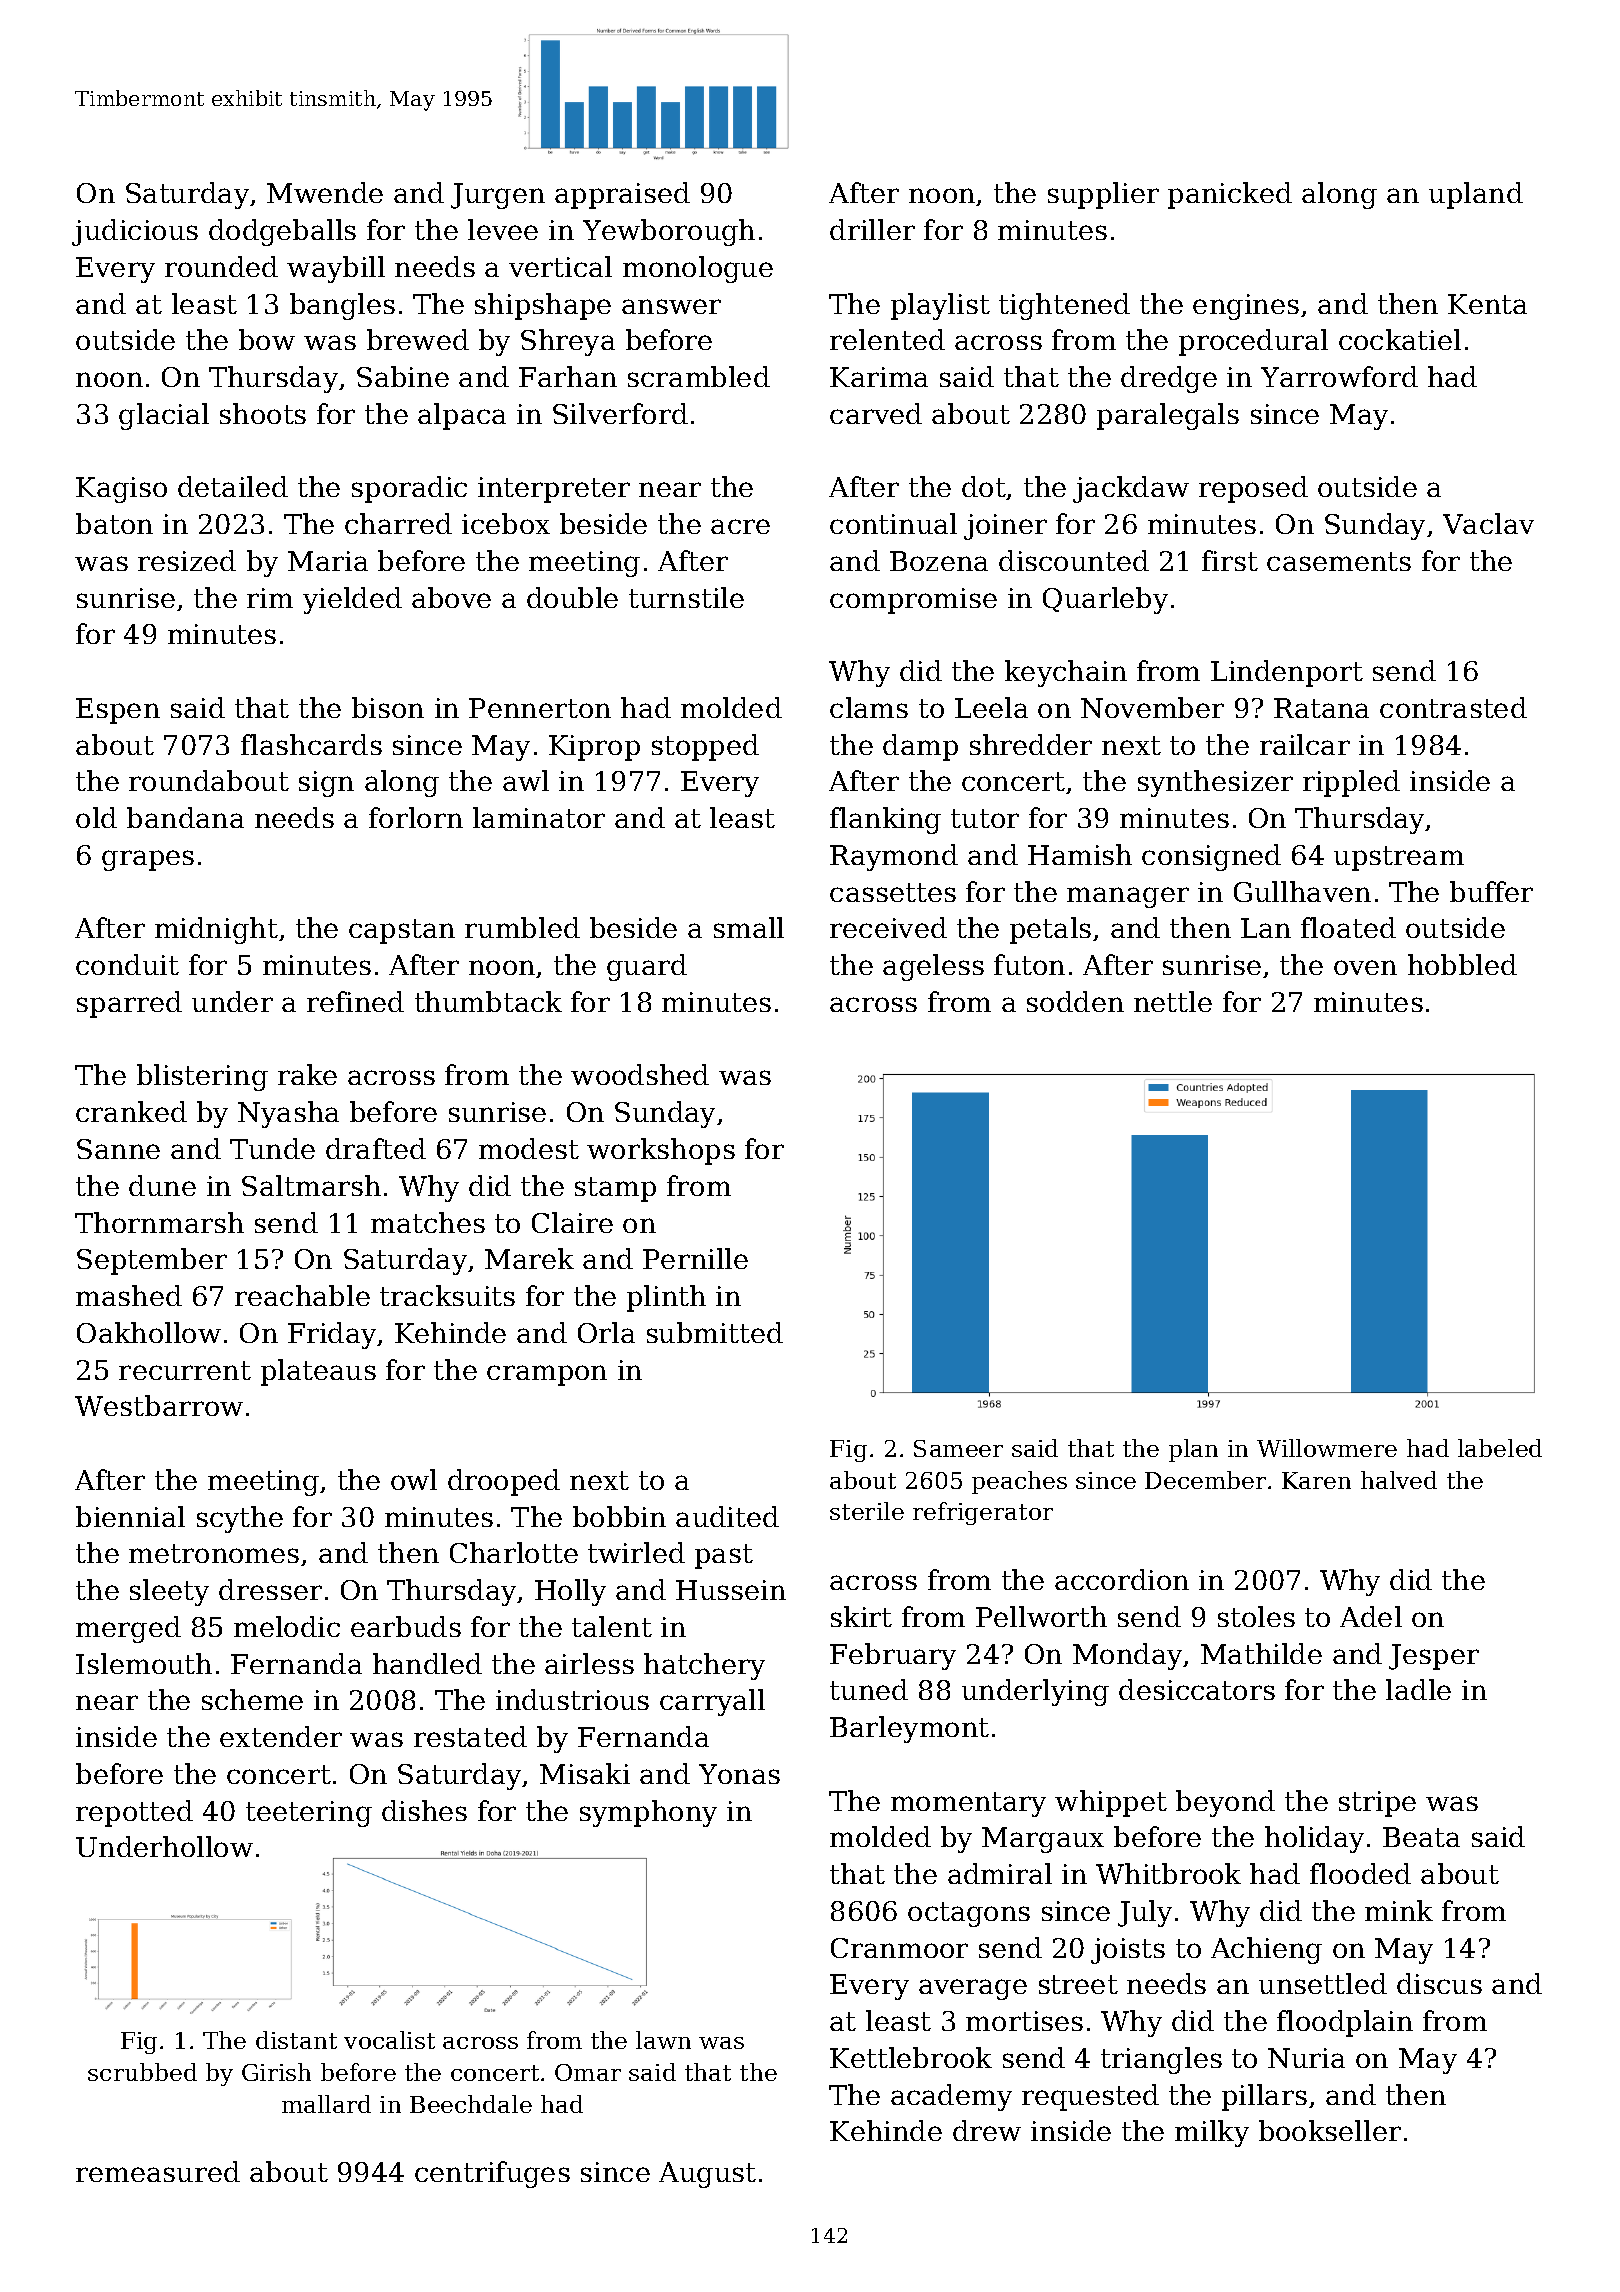  Describe the element at coordinates (1487, 304) in the page. I see `Kenta` at that location.
